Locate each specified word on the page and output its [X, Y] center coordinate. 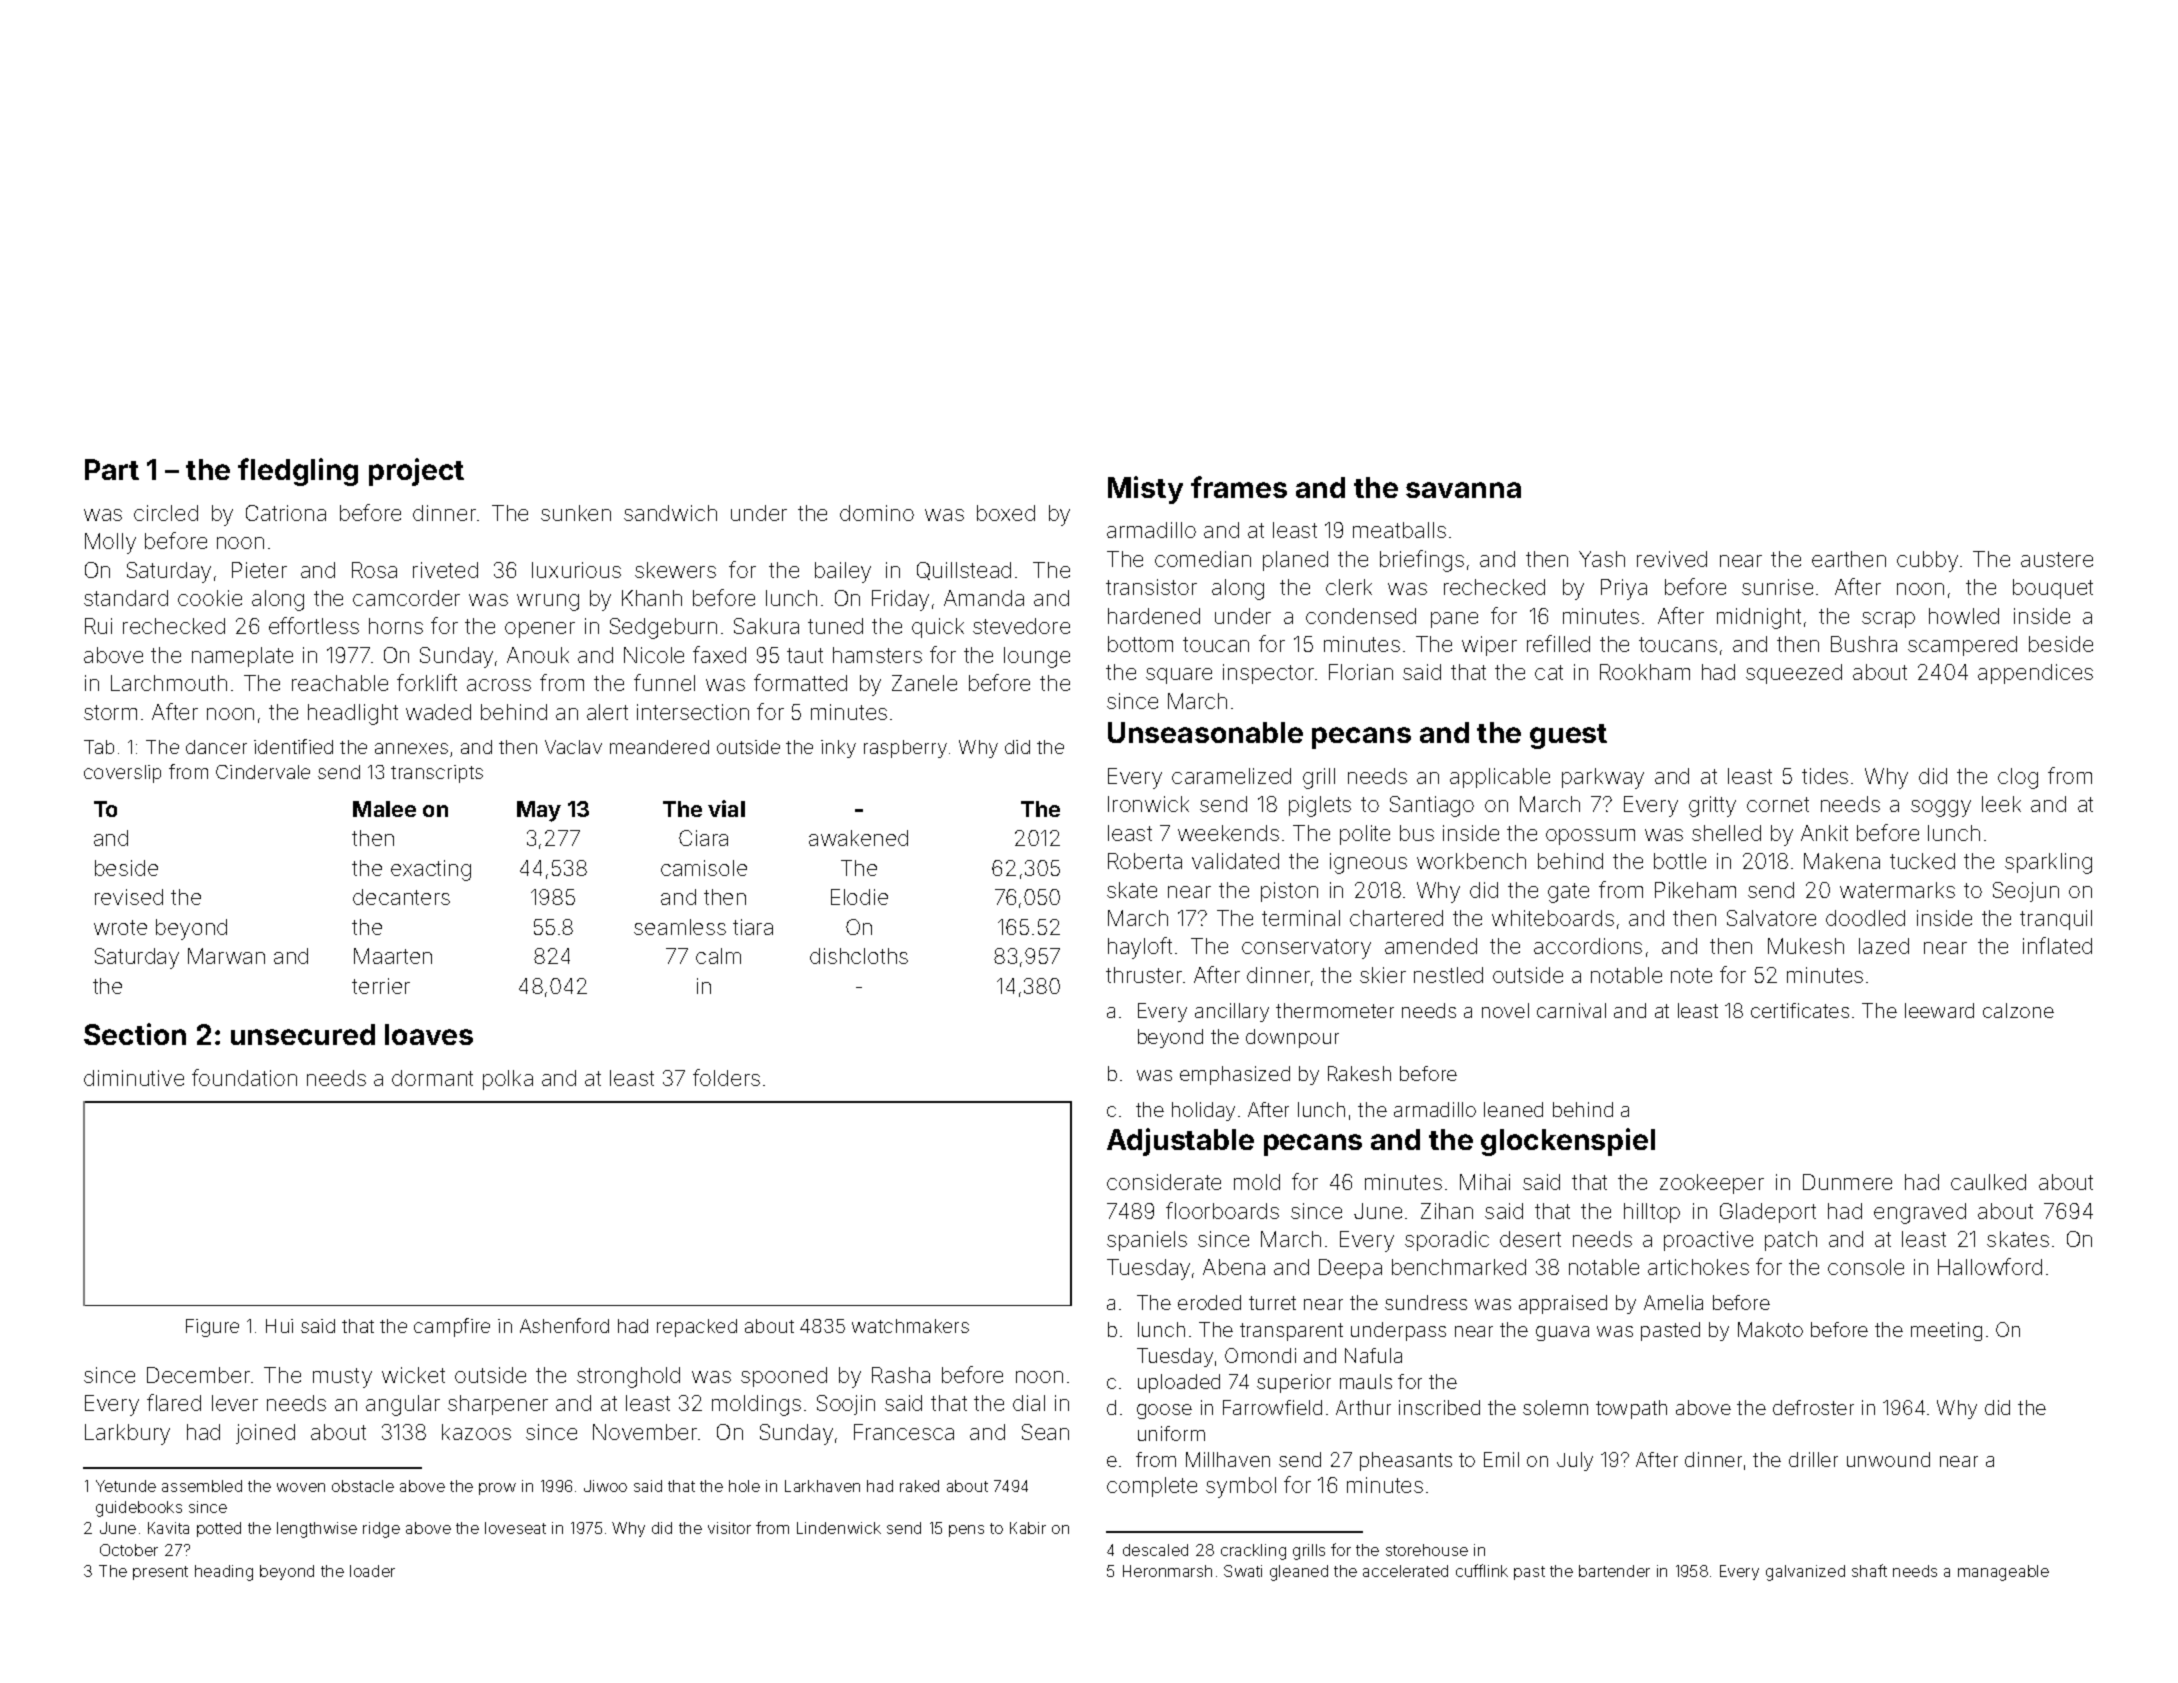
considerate [1164, 1182]
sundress [1426, 1302]
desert [1530, 1239]
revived [1672, 559]
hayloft [1140, 948]
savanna [1463, 490]
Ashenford [564, 1325]
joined [265, 1434]
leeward [1939, 1010]
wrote [120, 927]
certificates [1800, 1010]
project [416, 472]
